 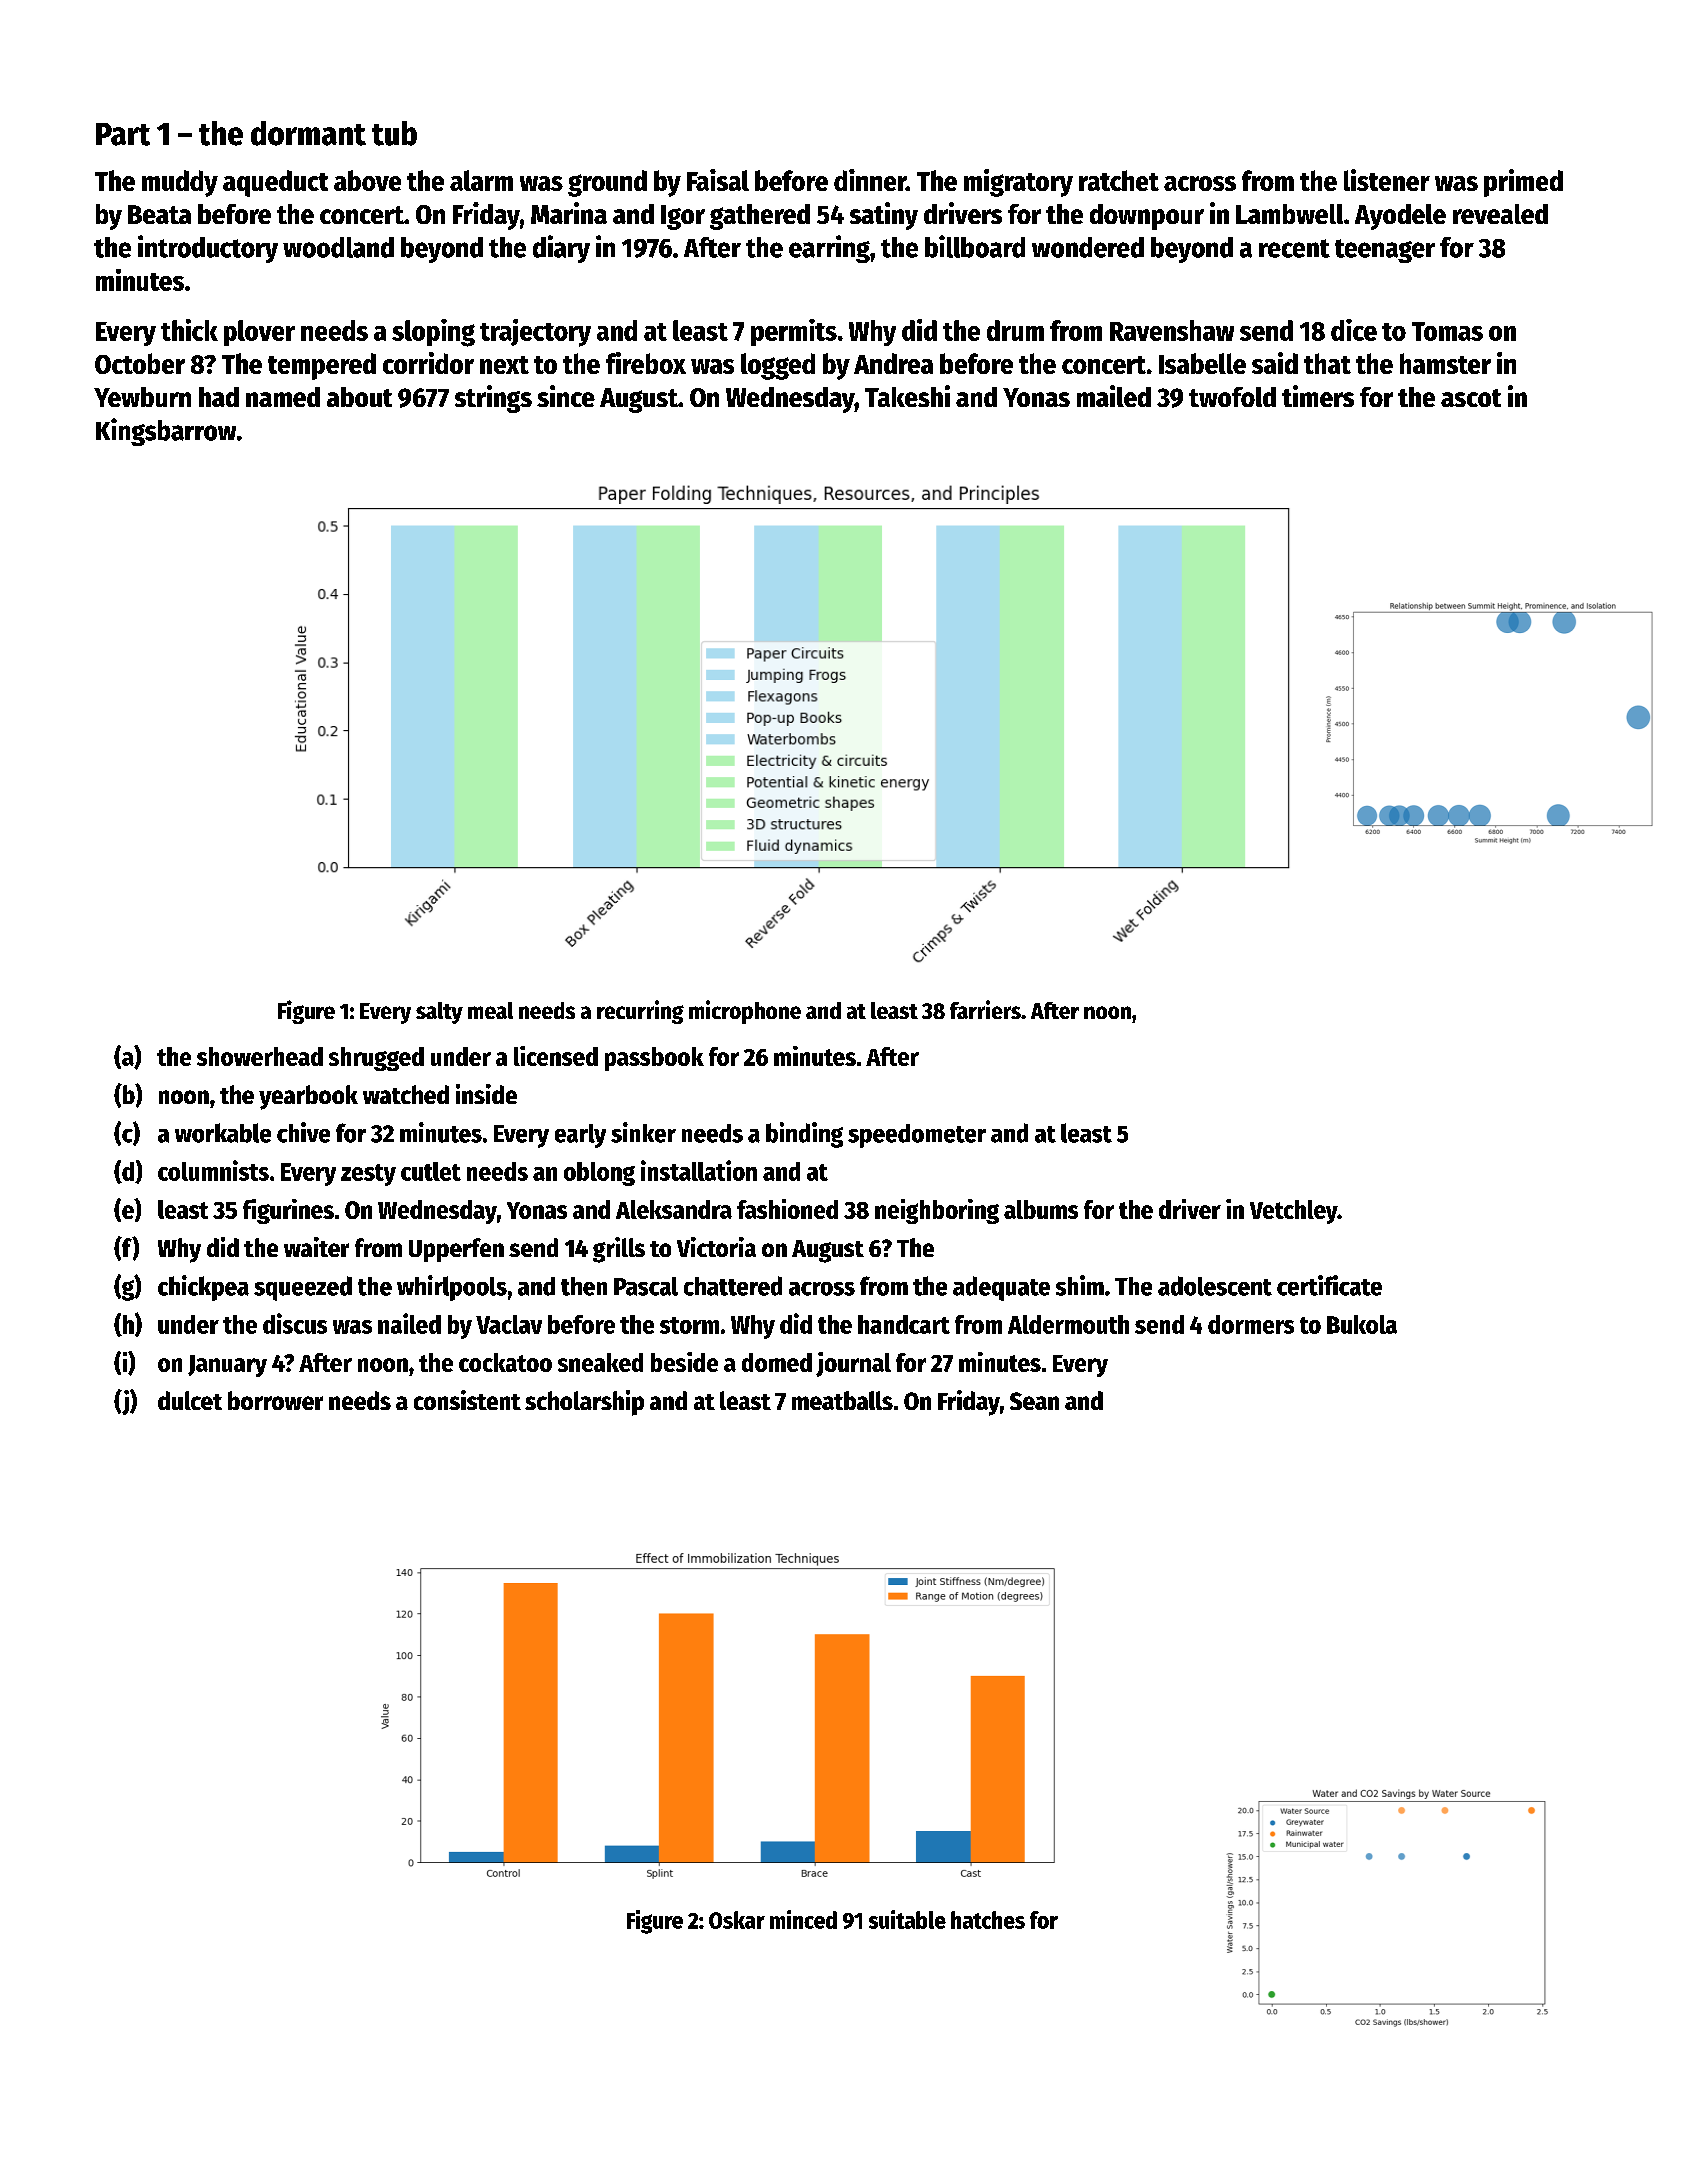 I want to click on Kingsbarrow, so click(x=166, y=432).
